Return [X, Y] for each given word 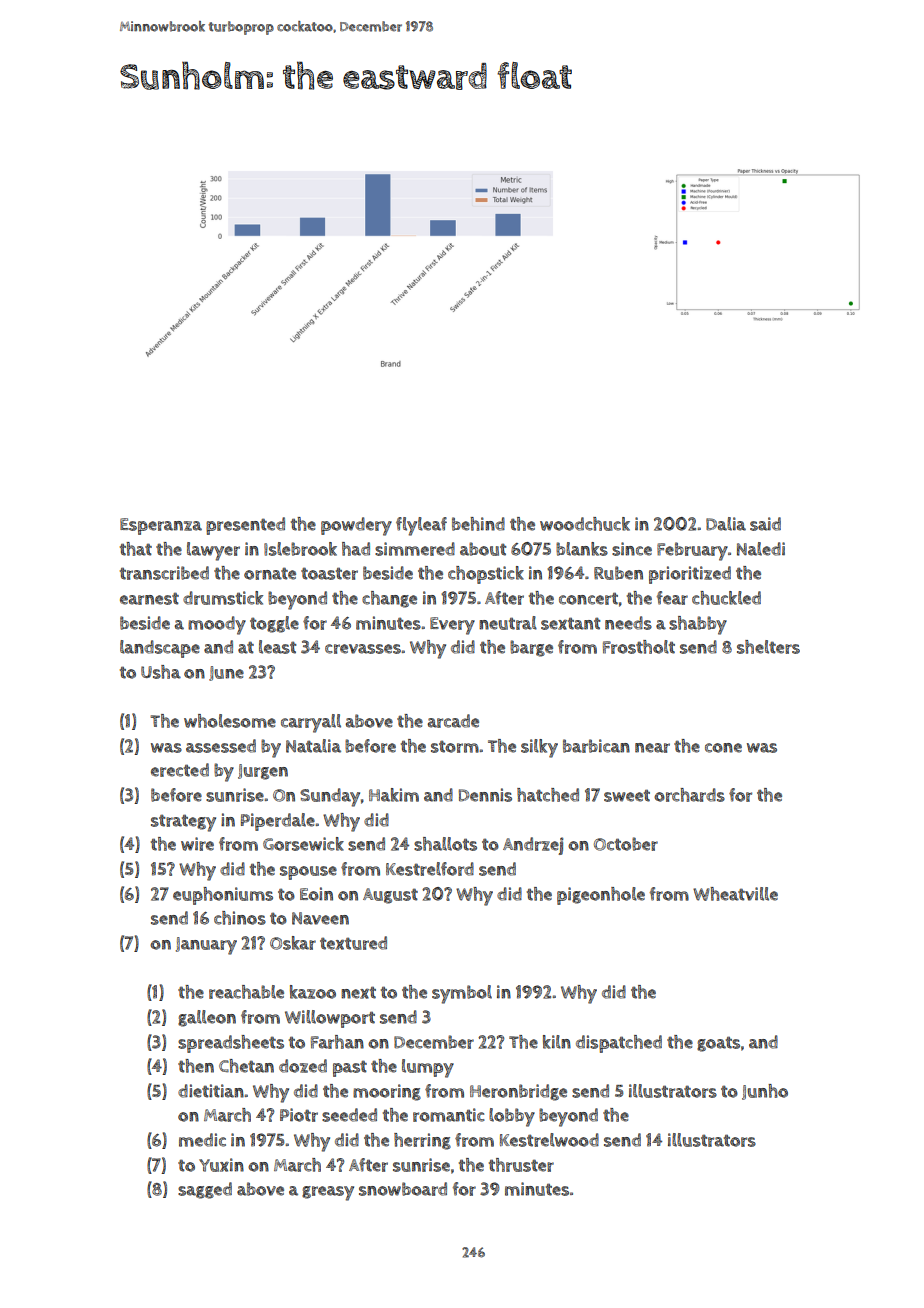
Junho [765, 1092]
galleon [207, 1018]
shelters [768, 647]
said [765, 524]
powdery [356, 526]
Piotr [299, 1115]
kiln [557, 1042]
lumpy [428, 1068]
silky [539, 748]
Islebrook [300, 549]
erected [180, 770]
